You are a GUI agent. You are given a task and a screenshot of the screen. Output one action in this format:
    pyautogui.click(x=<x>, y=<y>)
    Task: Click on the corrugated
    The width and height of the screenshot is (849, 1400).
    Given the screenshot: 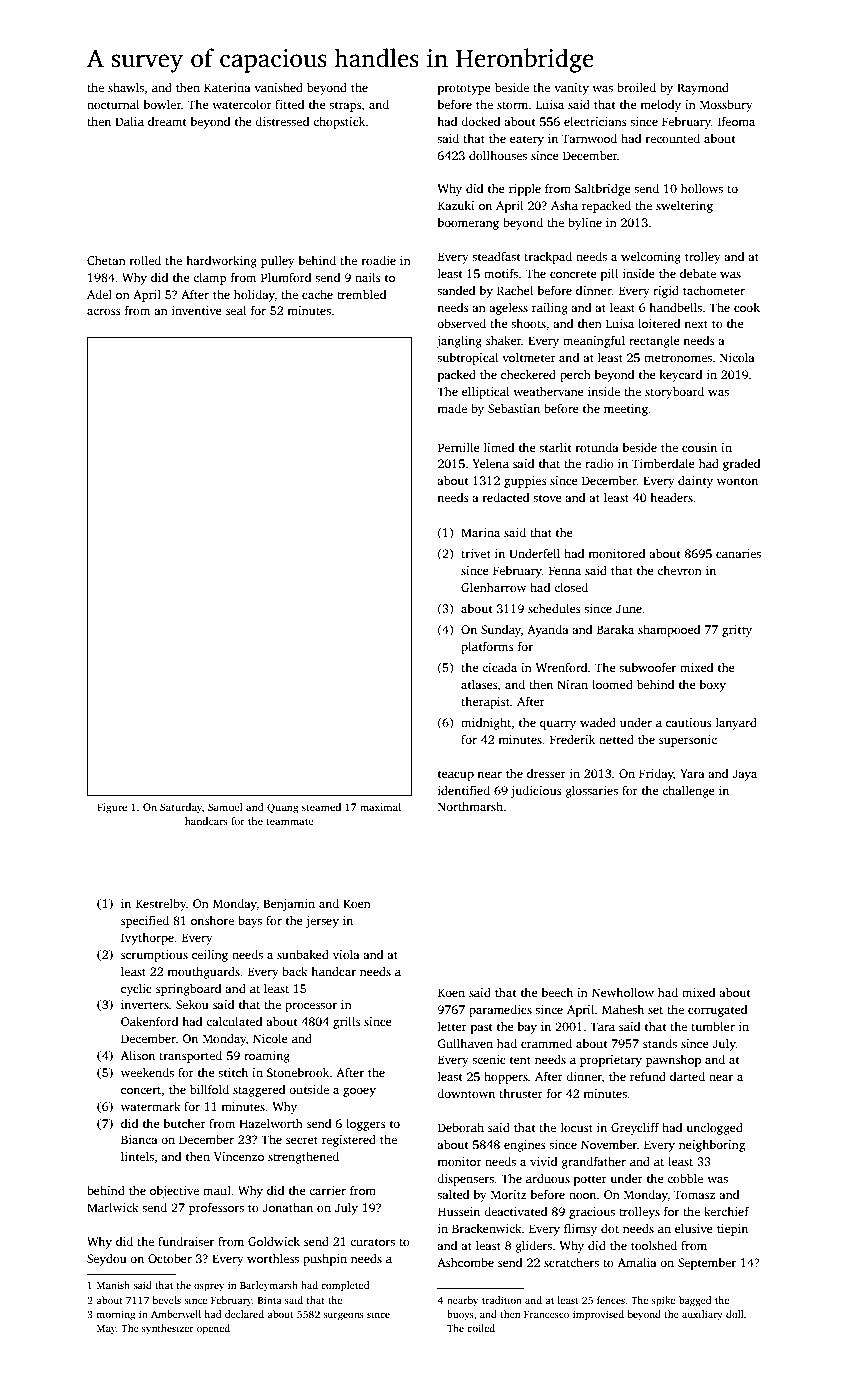 What is the action you would take?
    pyautogui.click(x=718, y=1011)
